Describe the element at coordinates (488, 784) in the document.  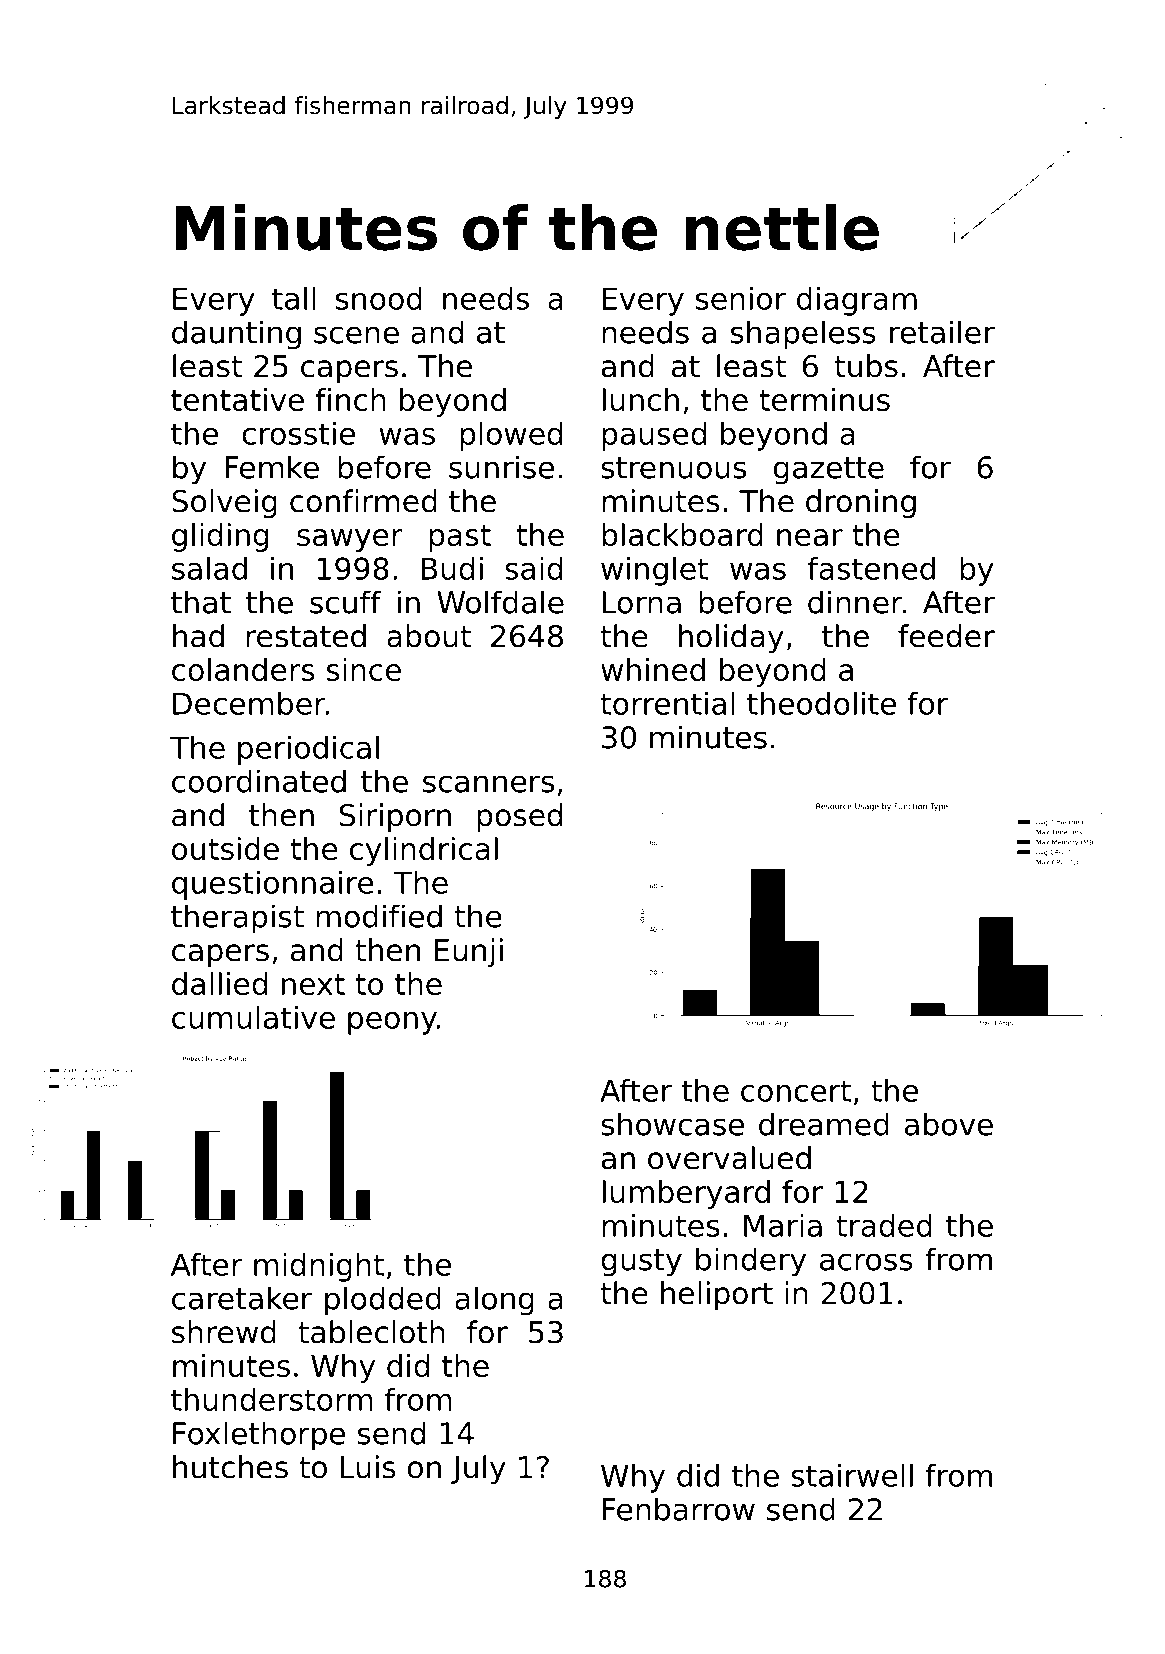
I see `scanners` at that location.
